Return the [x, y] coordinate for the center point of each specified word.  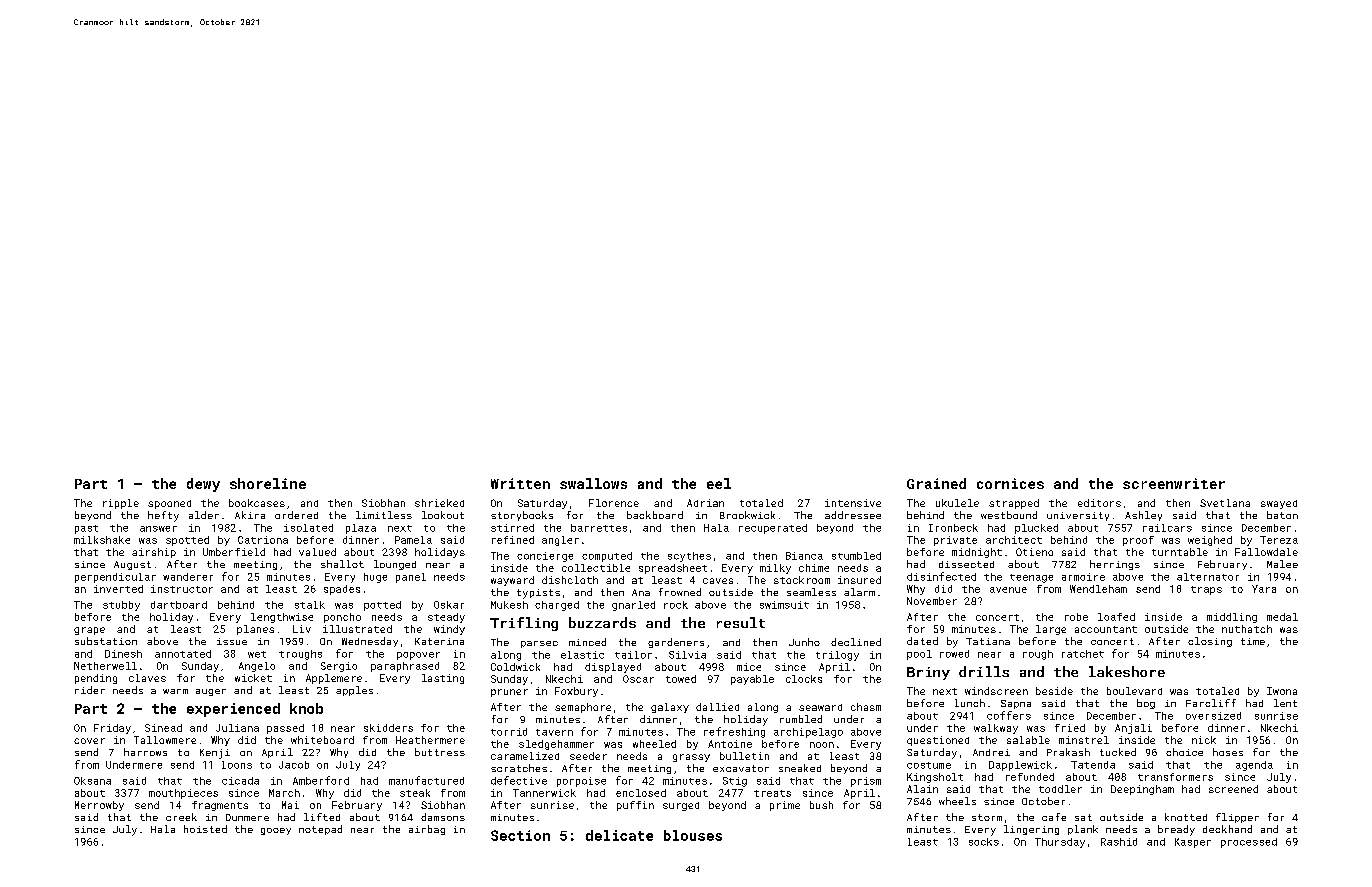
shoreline [268, 483]
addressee [853, 515]
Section [520, 835]
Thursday [1060, 843]
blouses [693, 835]
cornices [1010, 483]
